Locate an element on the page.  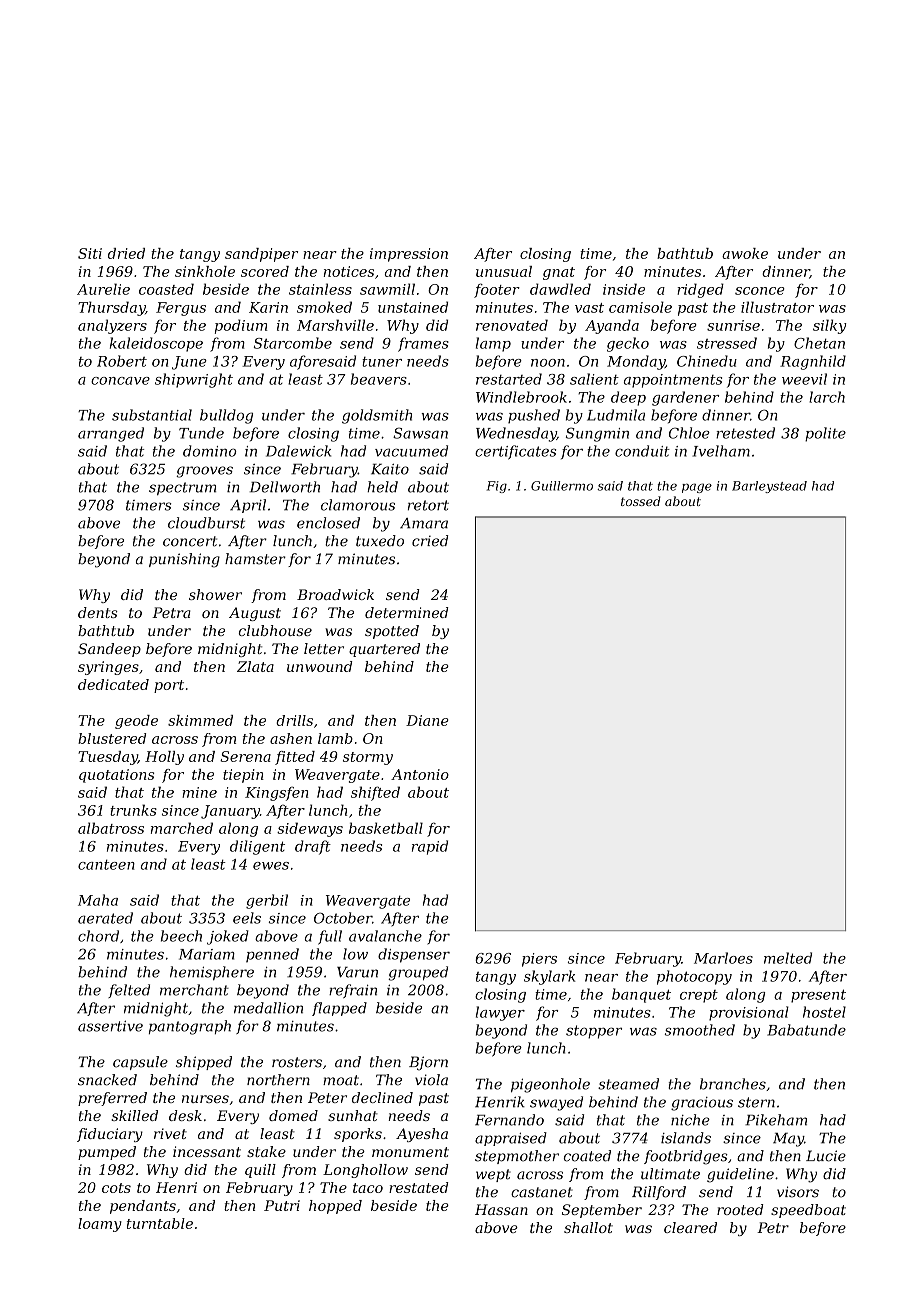
spotted is located at coordinates (392, 632).
